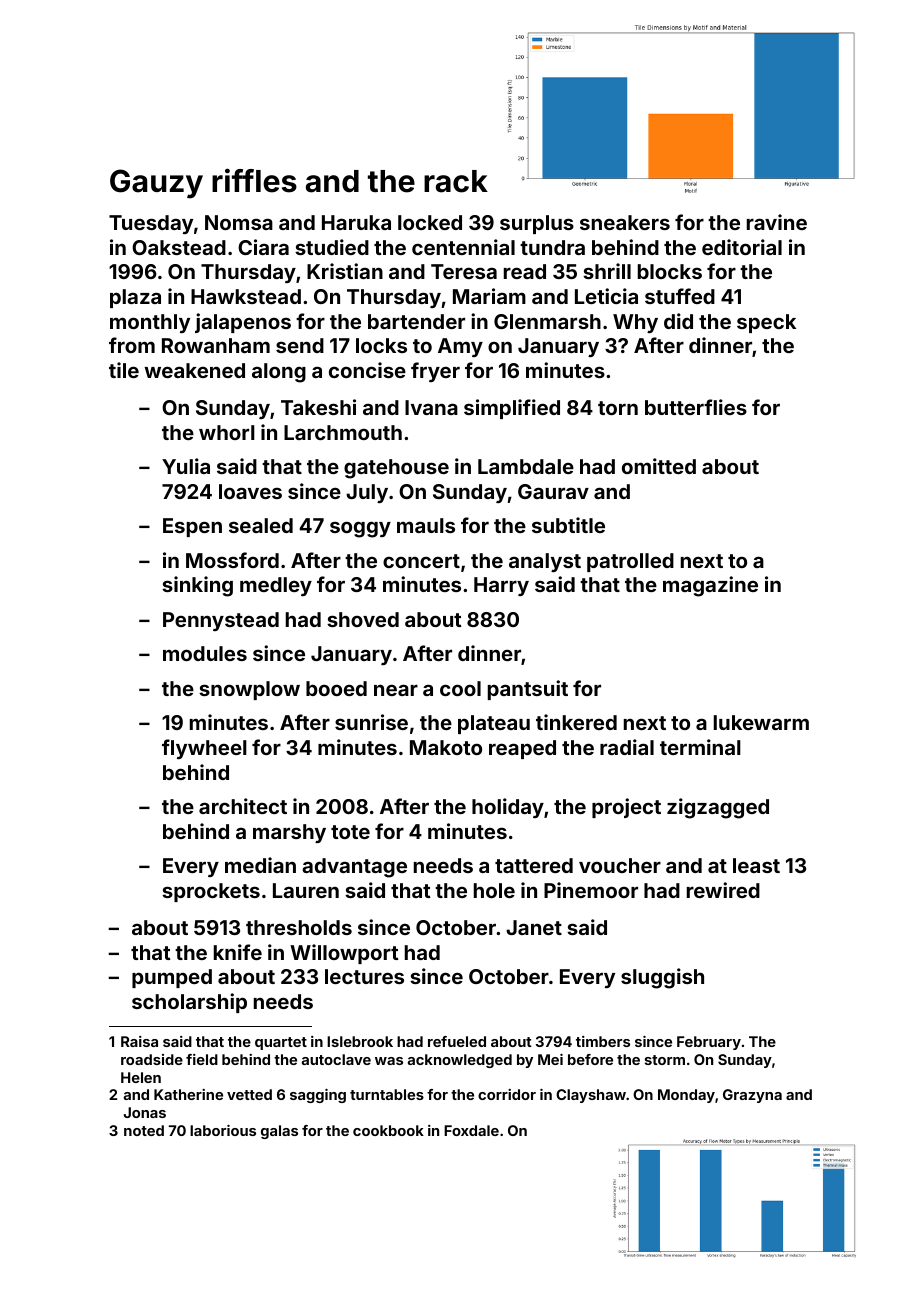 This screenshot has height=1311, width=924. What do you see at coordinates (261, 525) in the screenshot?
I see `sealed` at bounding box center [261, 525].
